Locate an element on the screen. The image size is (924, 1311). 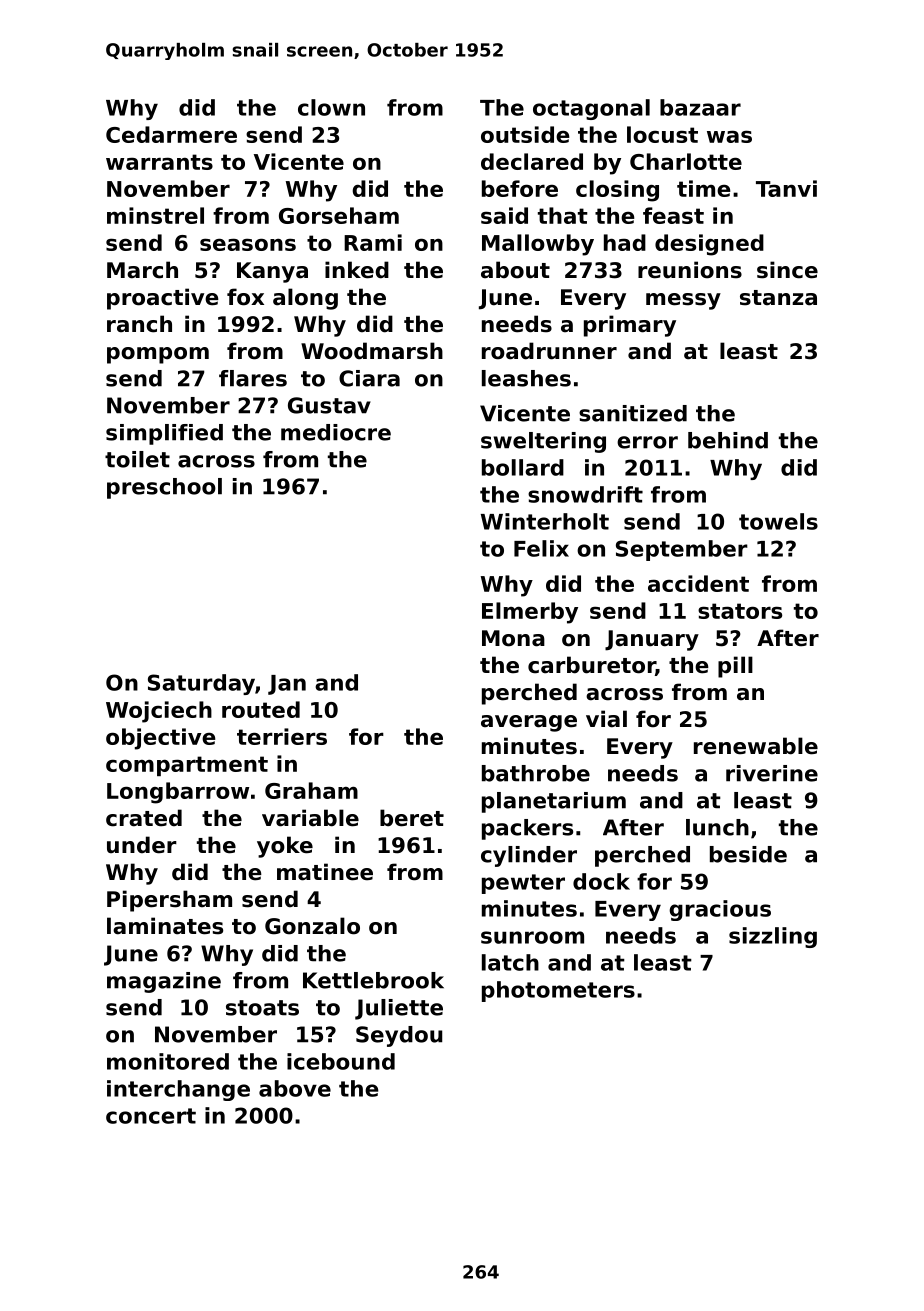
flares is located at coordinates (253, 378).
